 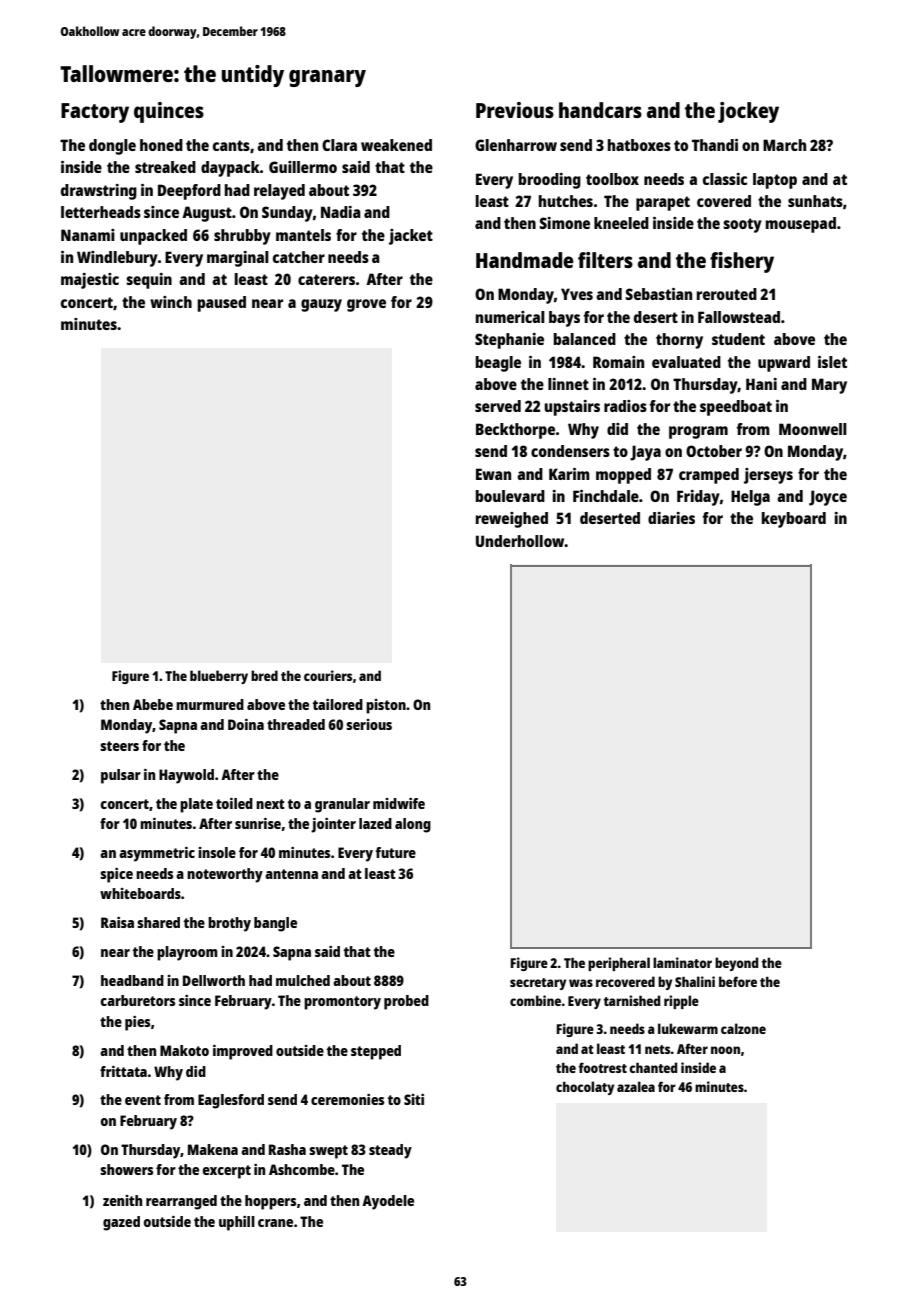 I want to click on gazed, so click(x=121, y=1223).
